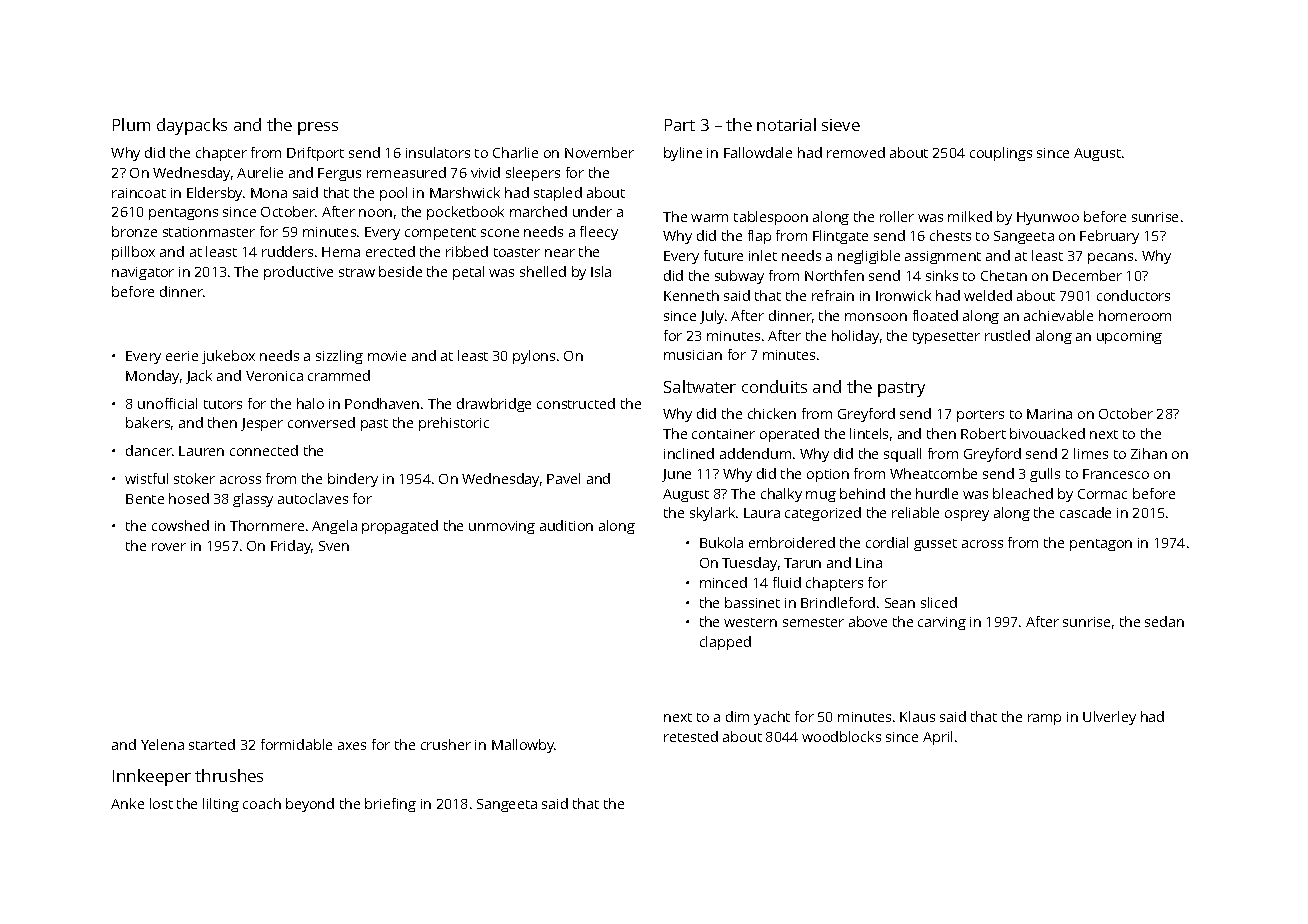 This page has height=924, width=1308. Describe the element at coordinates (127, 803) in the page. I see `Anke` at that location.
